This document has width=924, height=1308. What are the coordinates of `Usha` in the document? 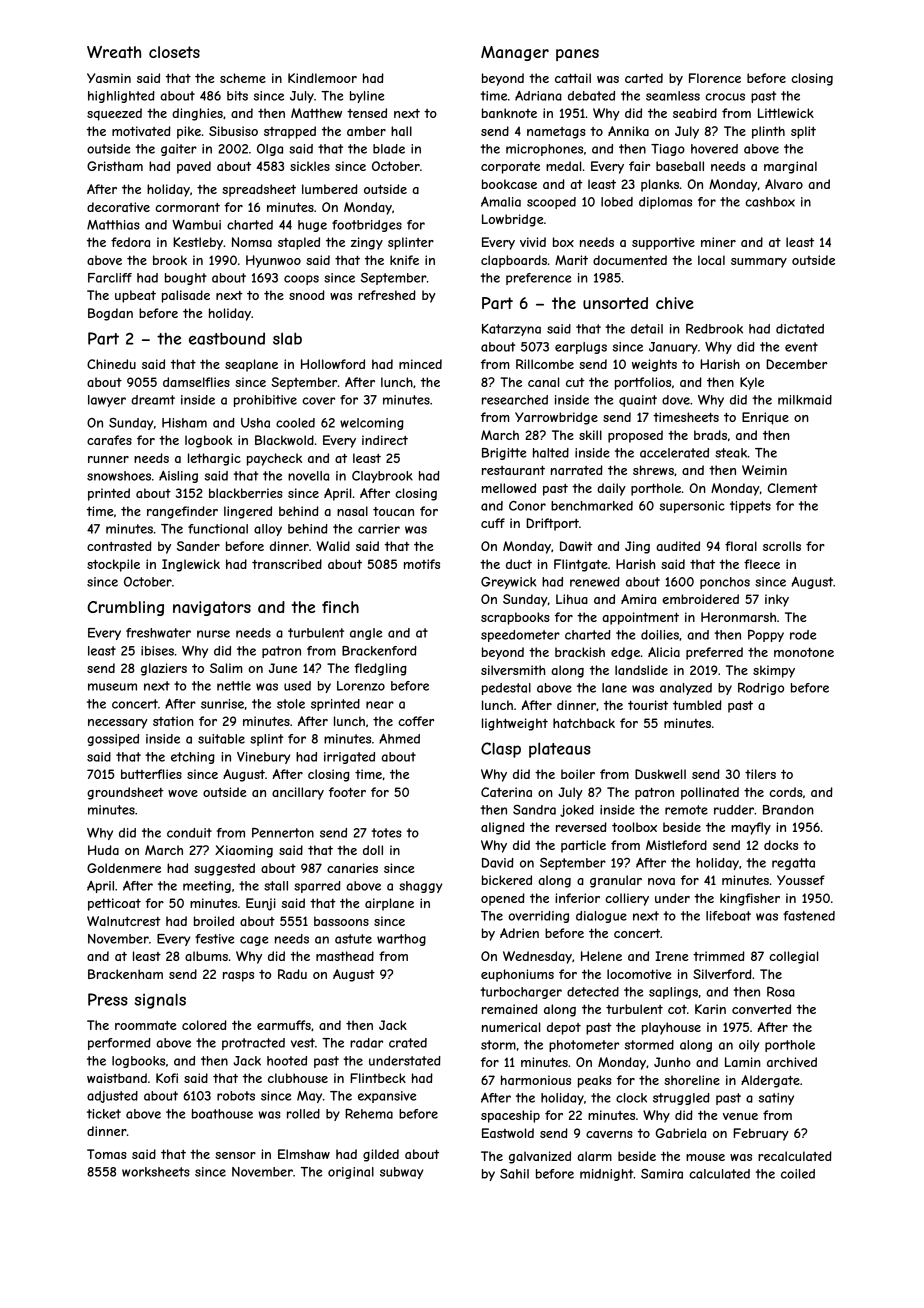 It's located at (255, 423).
